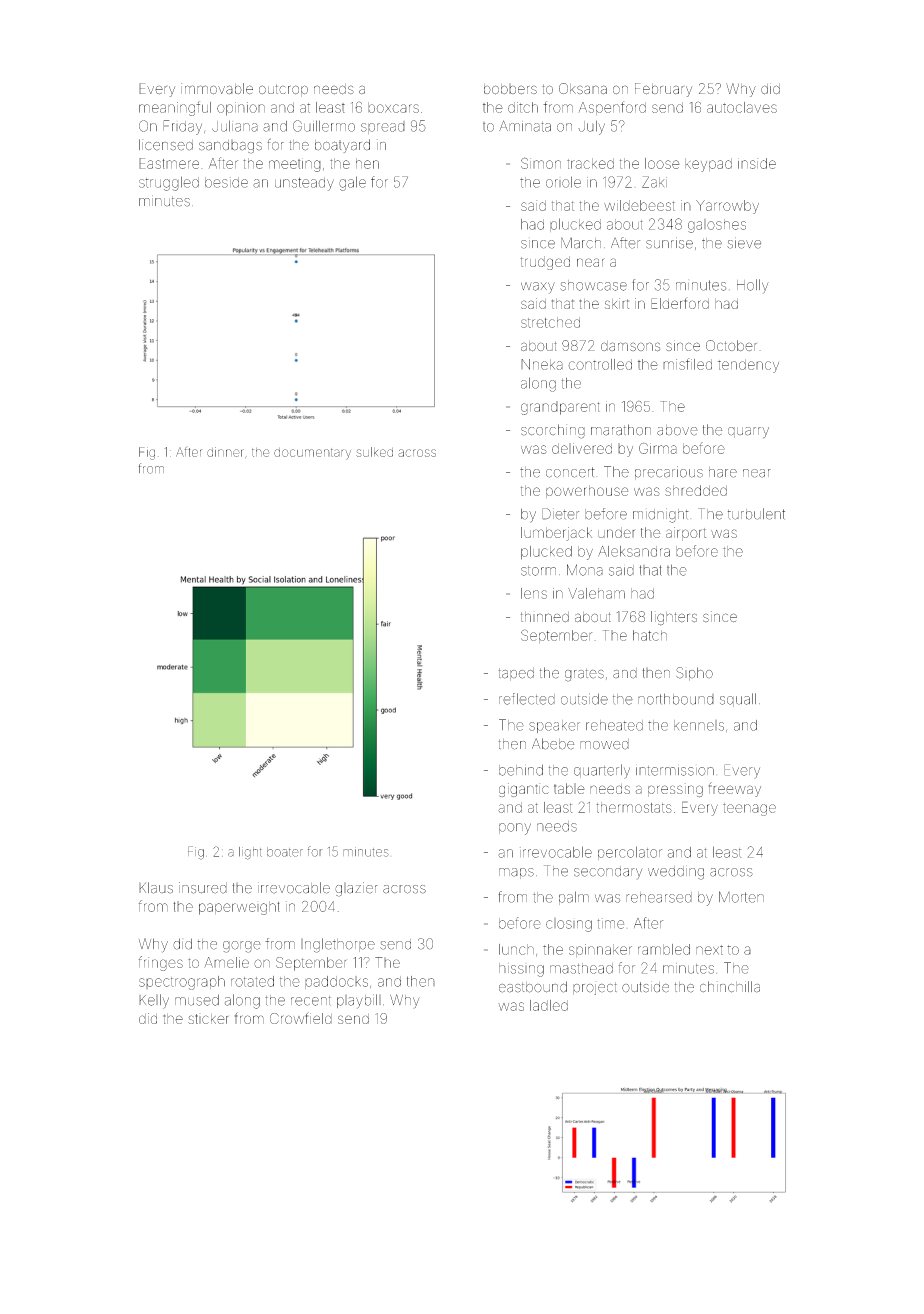 The height and width of the screenshot is (1314, 924). Describe the element at coordinates (217, 89) in the screenshot. I see `immovable` at that location.
